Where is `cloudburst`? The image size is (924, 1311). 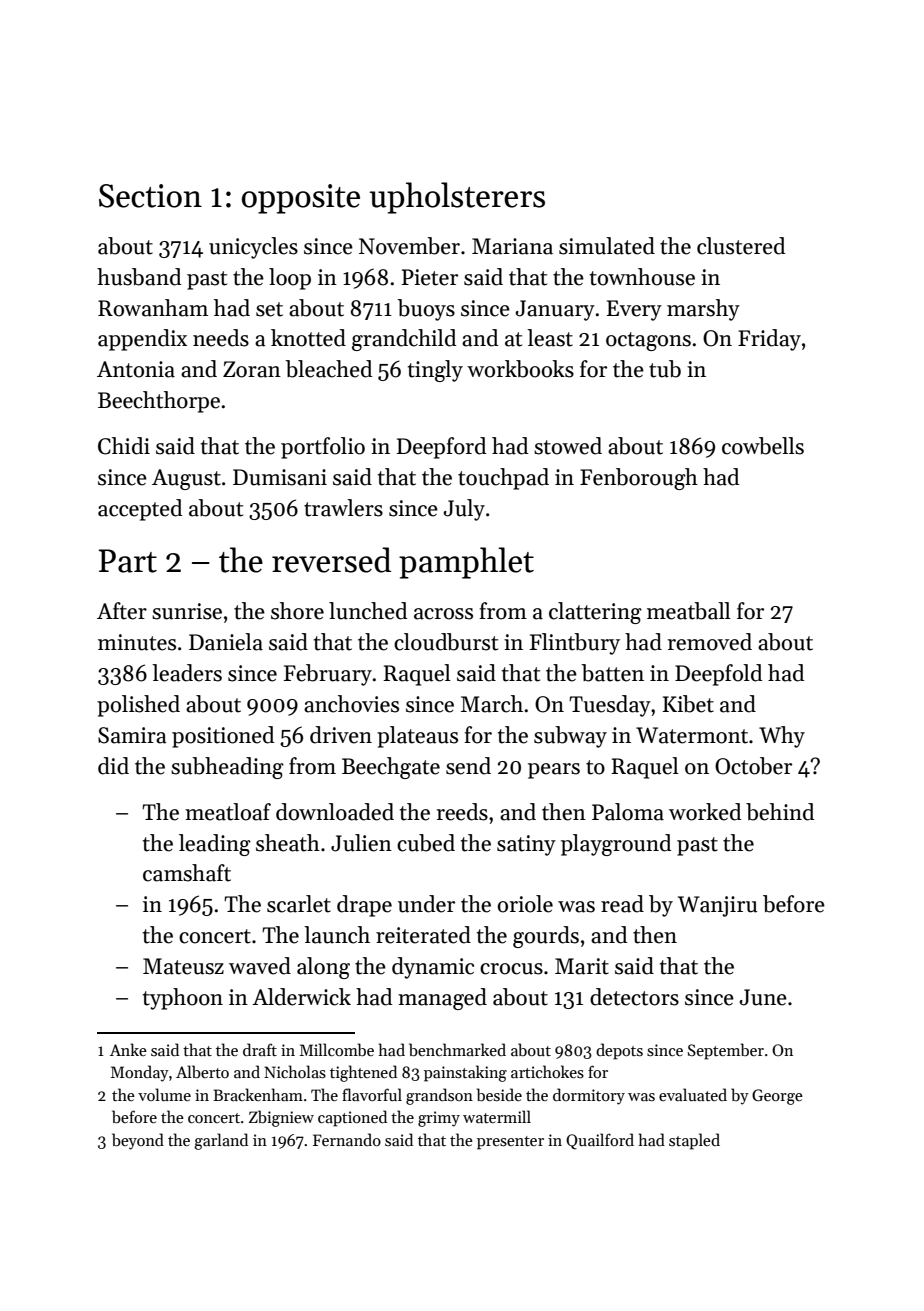
cloudburst is located at coordinates (446, 642).
